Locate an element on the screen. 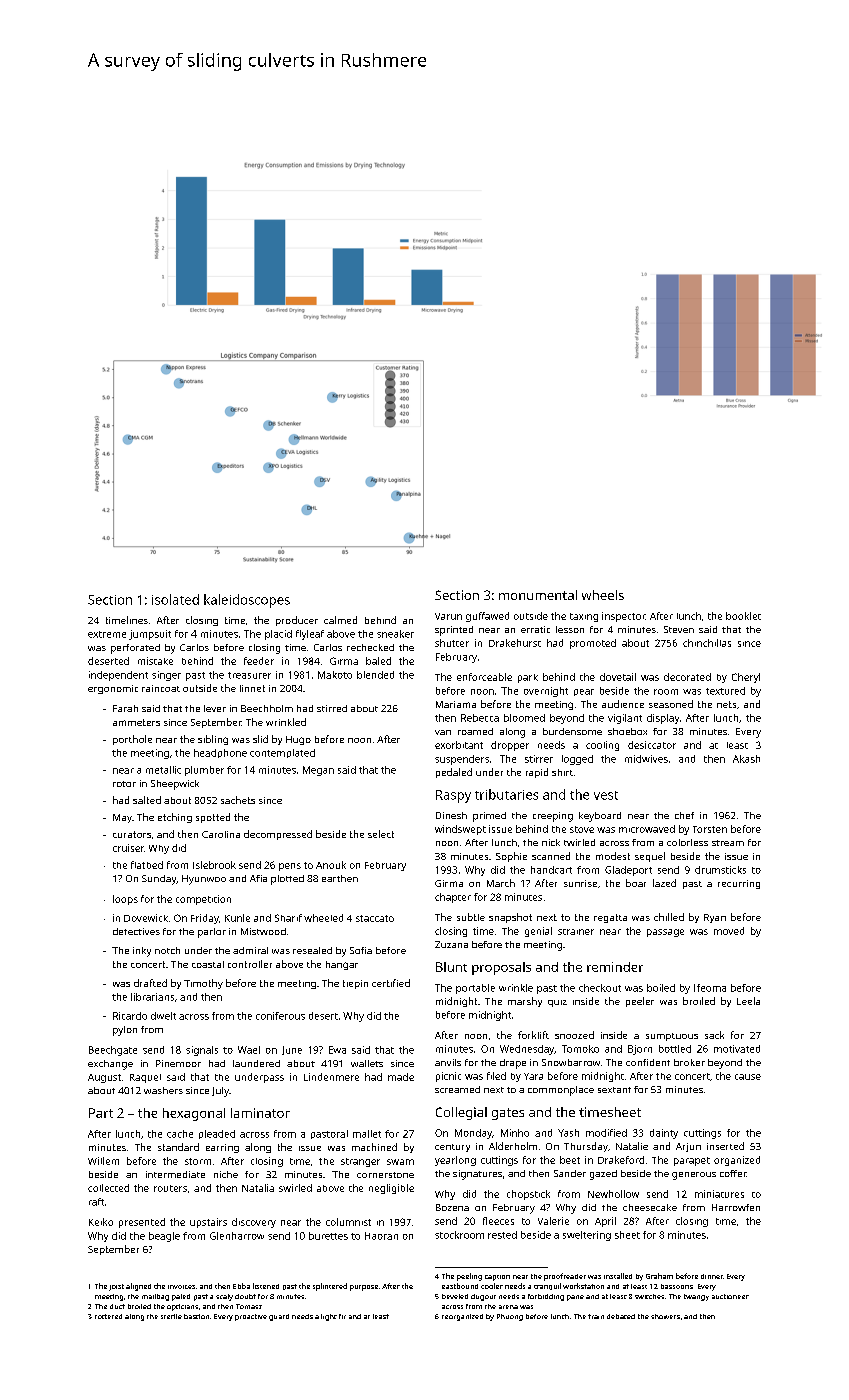  upstairs is located at coordinates (208, 1223).
